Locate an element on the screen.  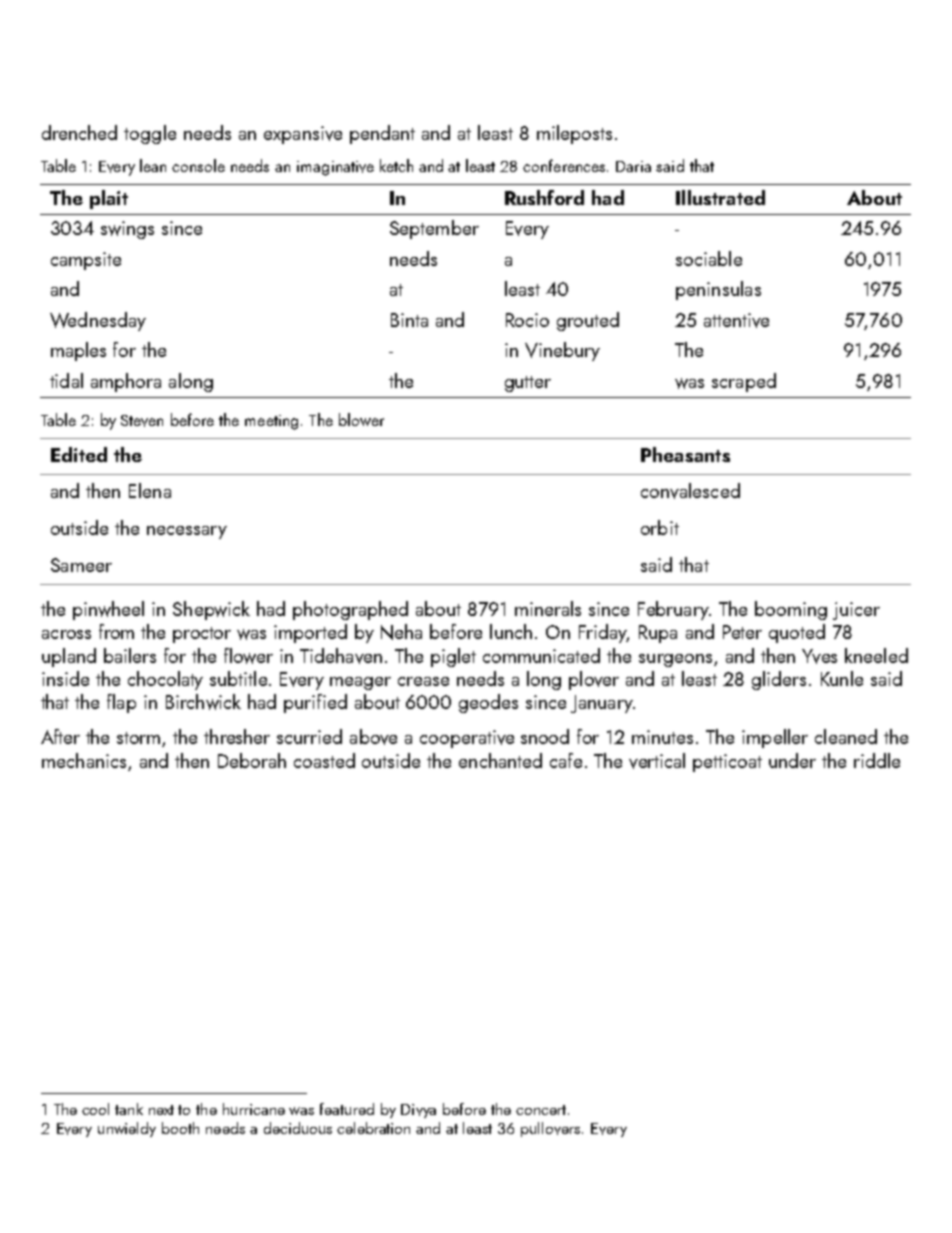
Divya is located at coordinates (418, 1111).
